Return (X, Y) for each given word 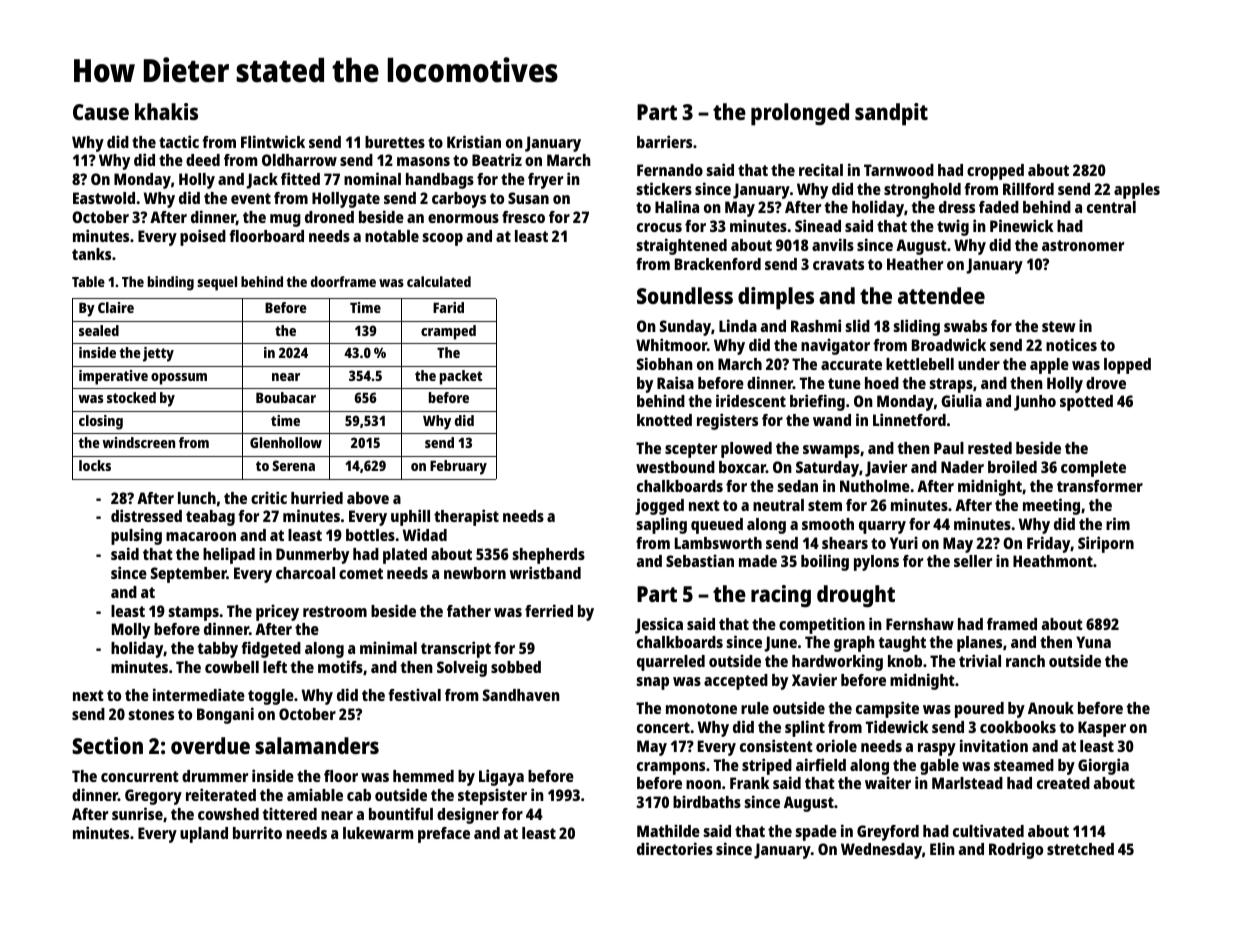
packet (461, 377)
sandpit (891, 114)
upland (204, 835)
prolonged (800, 114)
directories (675, 848)
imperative (113, 377)
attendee (941, 295)
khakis (166, 111)
